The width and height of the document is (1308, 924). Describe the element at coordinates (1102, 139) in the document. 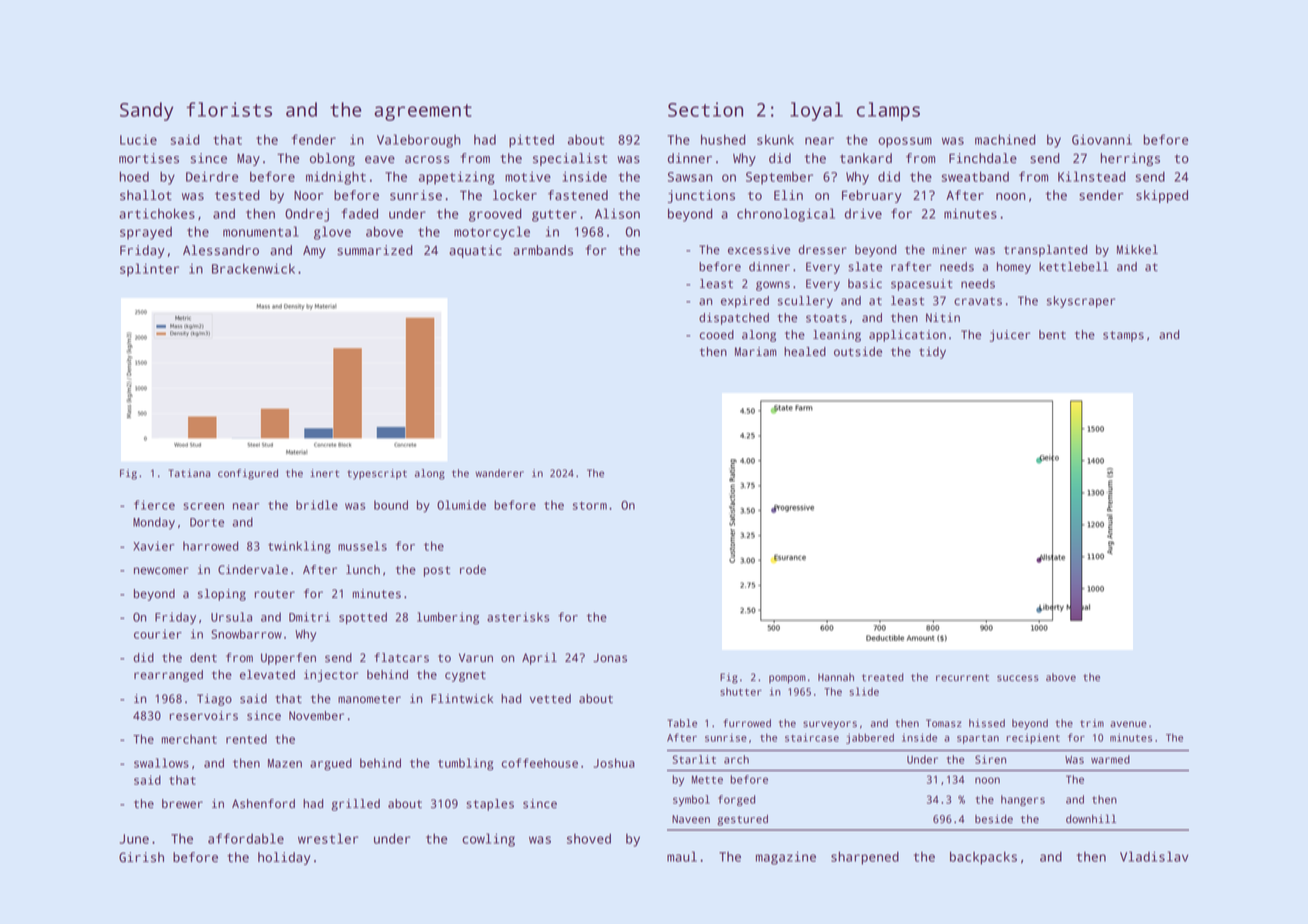

I see `Giovanni` at that location.
